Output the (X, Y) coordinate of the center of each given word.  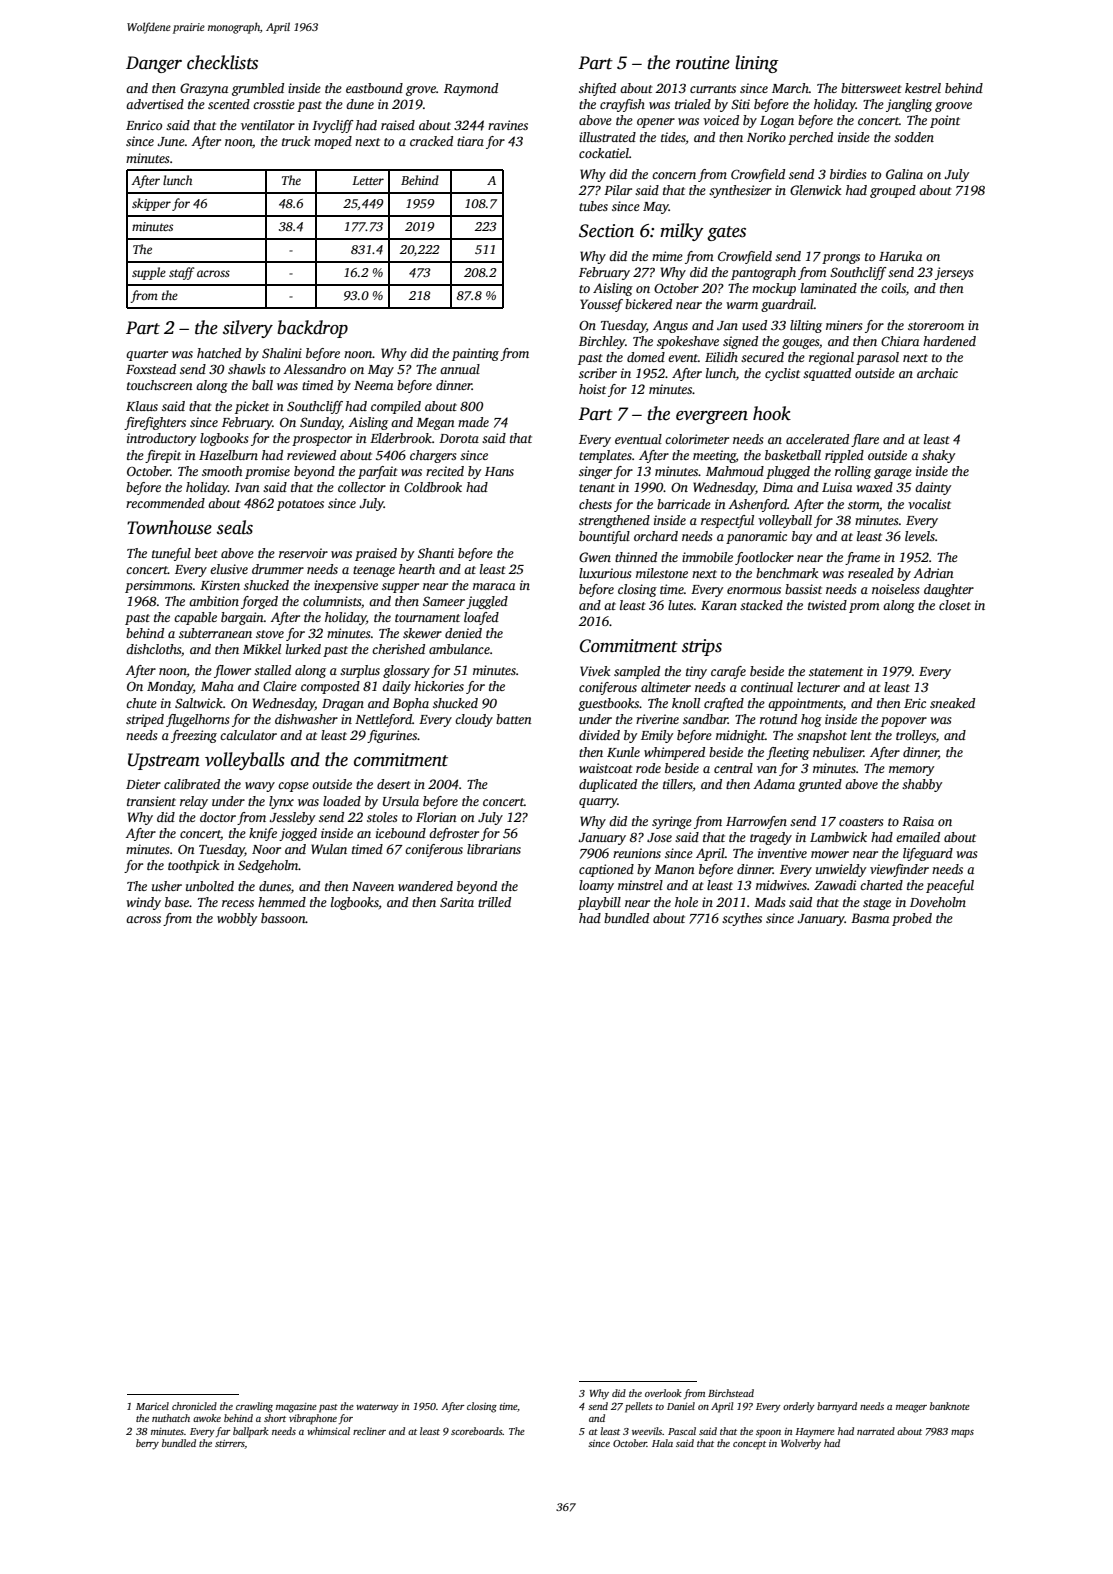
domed (646, 357)
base (177, 902)
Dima (778, 487)
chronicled (194, 1406)
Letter (368, 180)
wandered (425, 886)
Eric (915, 703)
